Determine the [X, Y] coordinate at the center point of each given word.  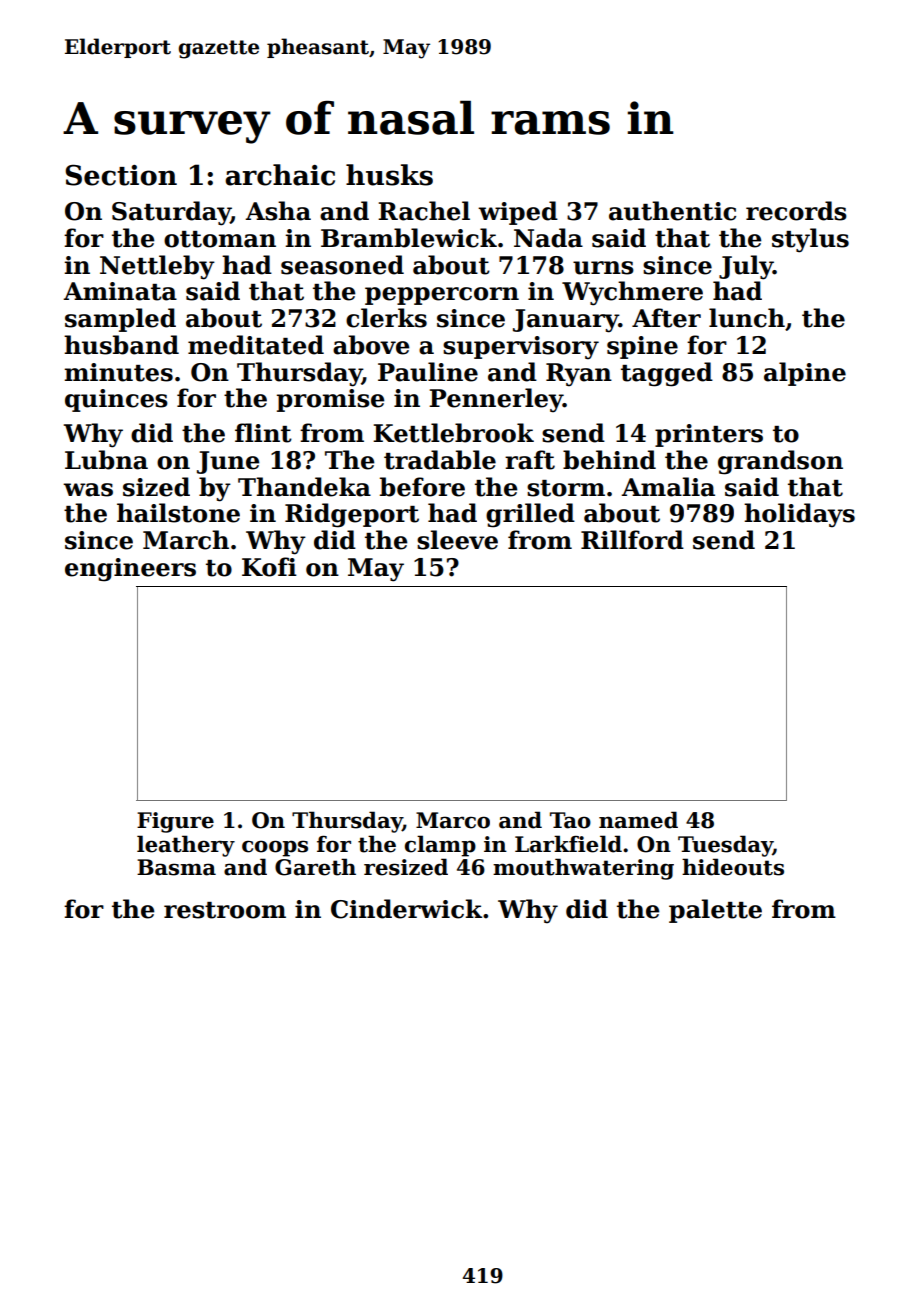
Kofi [269, 567]
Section [121, 175]
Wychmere [632, 293]
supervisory [521, 348]
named [638, 820]
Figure [175, 822]
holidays [799, 515]
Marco [453, 820]
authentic [672, 211]
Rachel [424, 211]
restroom [225, 910]
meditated [256, 345]
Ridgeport [352, 515]
